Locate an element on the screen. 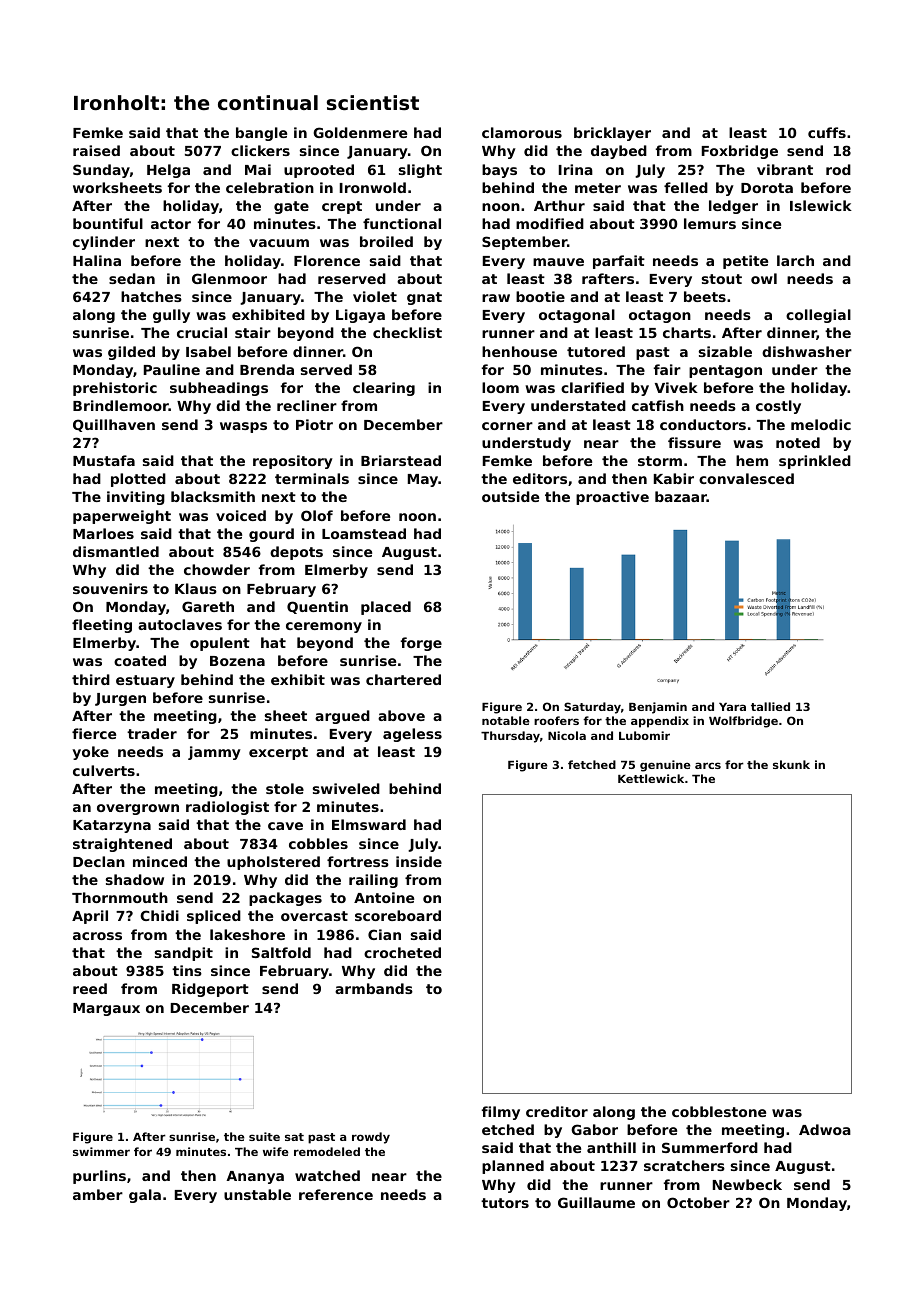 Image resolution: width=924 pixels, height=1314 pixels. swimmer is located at coordinates (101, 1151).
